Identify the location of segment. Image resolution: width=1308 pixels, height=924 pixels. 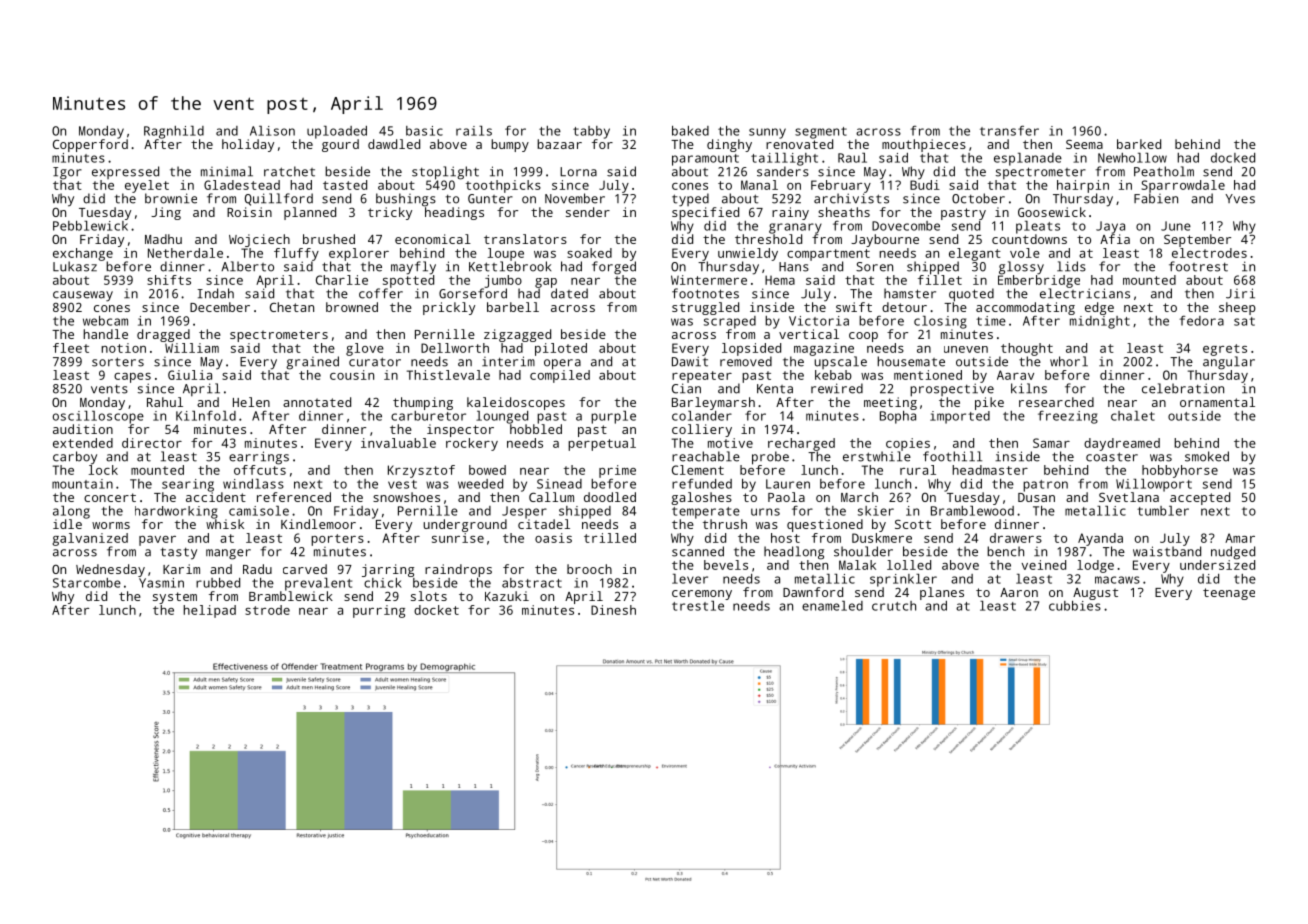
(821, 133).
